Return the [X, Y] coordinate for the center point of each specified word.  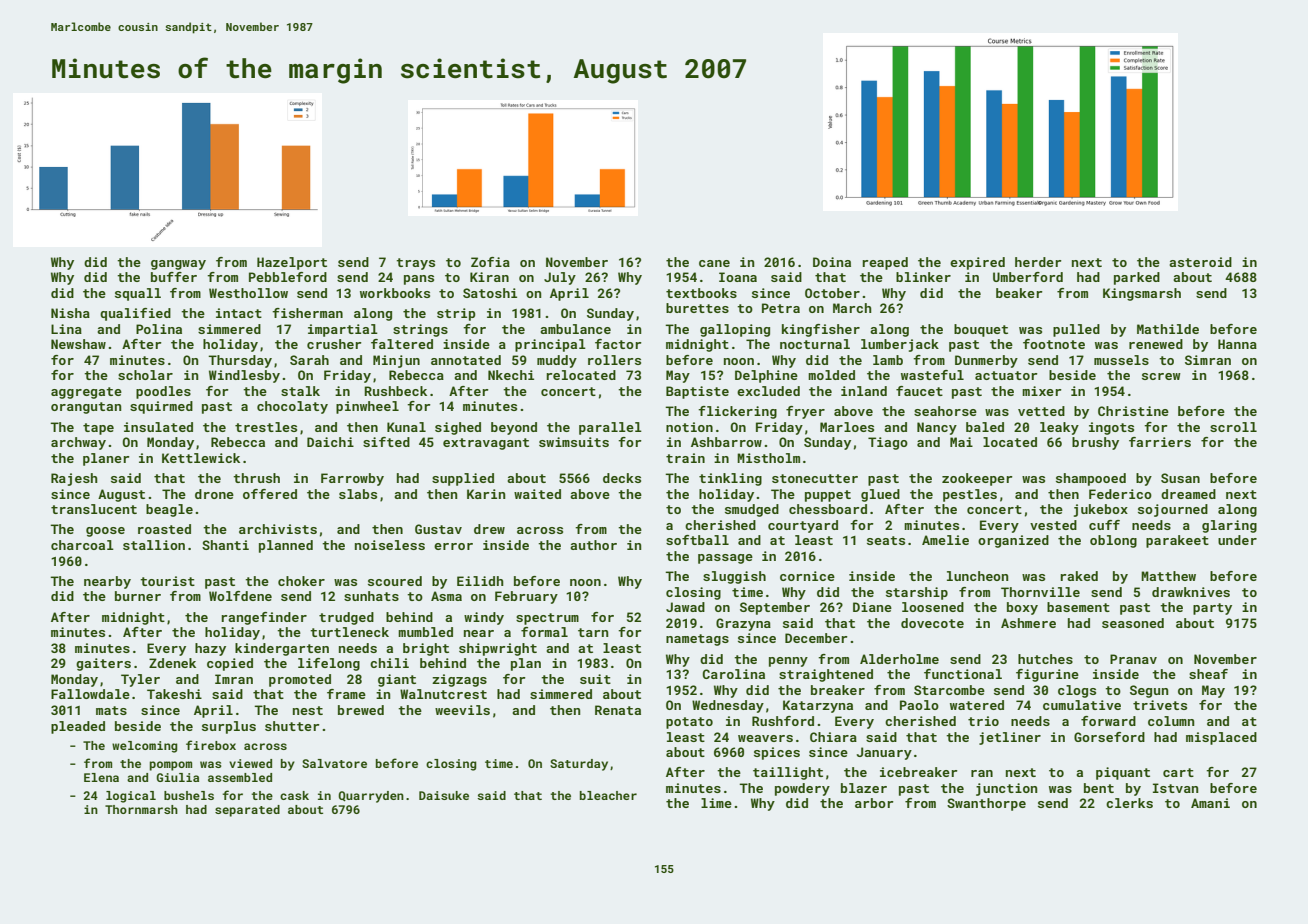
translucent [94, 509]
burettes [697, 308]
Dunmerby [986, 361]
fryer [805, 412]
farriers [1160, 442]
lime [716, 803]
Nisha [70, 313]
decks [622, 478]
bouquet [981, 330]
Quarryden [371, 797]
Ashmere [1028, 623]
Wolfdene [240, 596]
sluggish [734, 577]
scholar [145, 375]
